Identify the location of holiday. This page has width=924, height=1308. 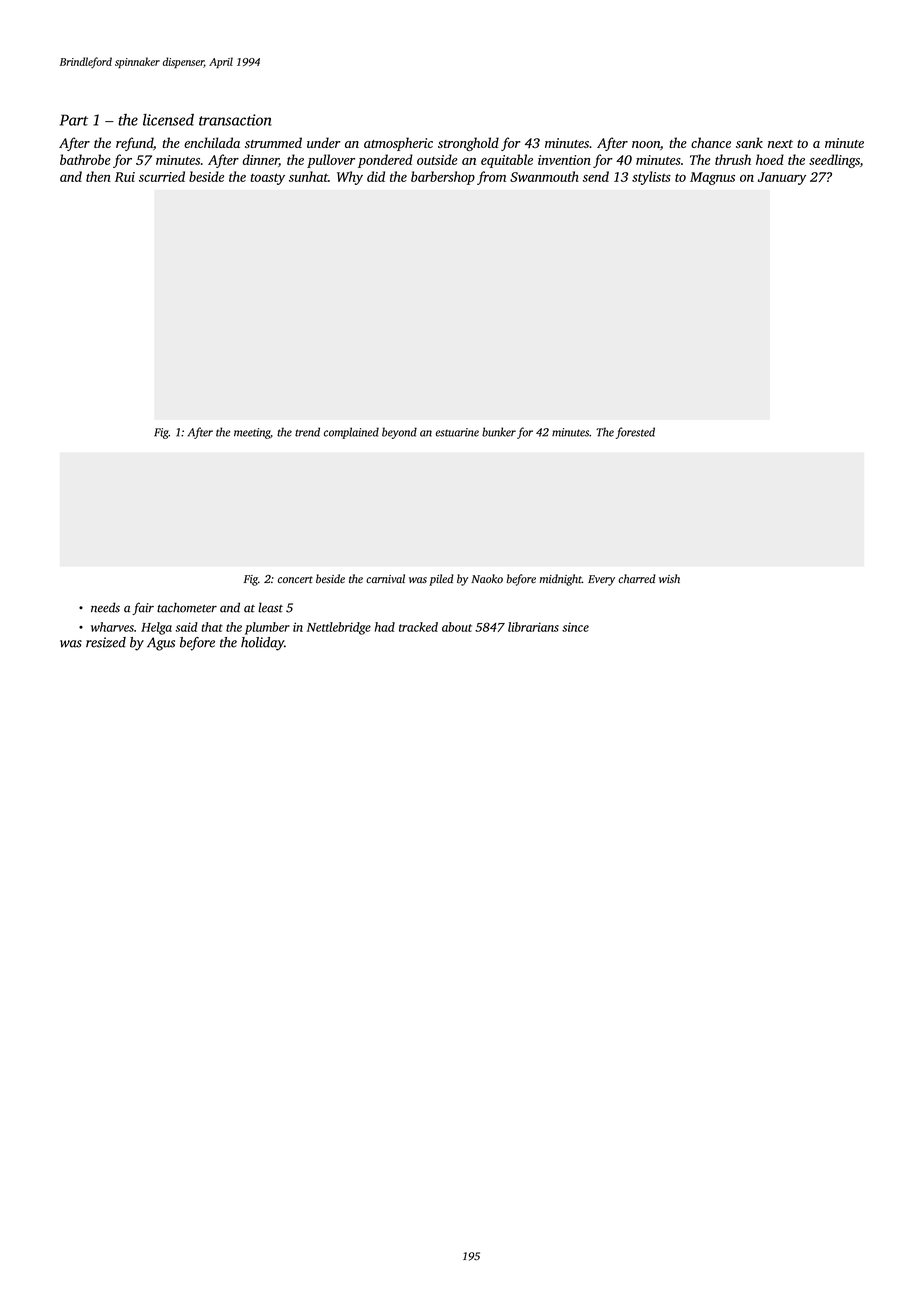
(262, 644).
